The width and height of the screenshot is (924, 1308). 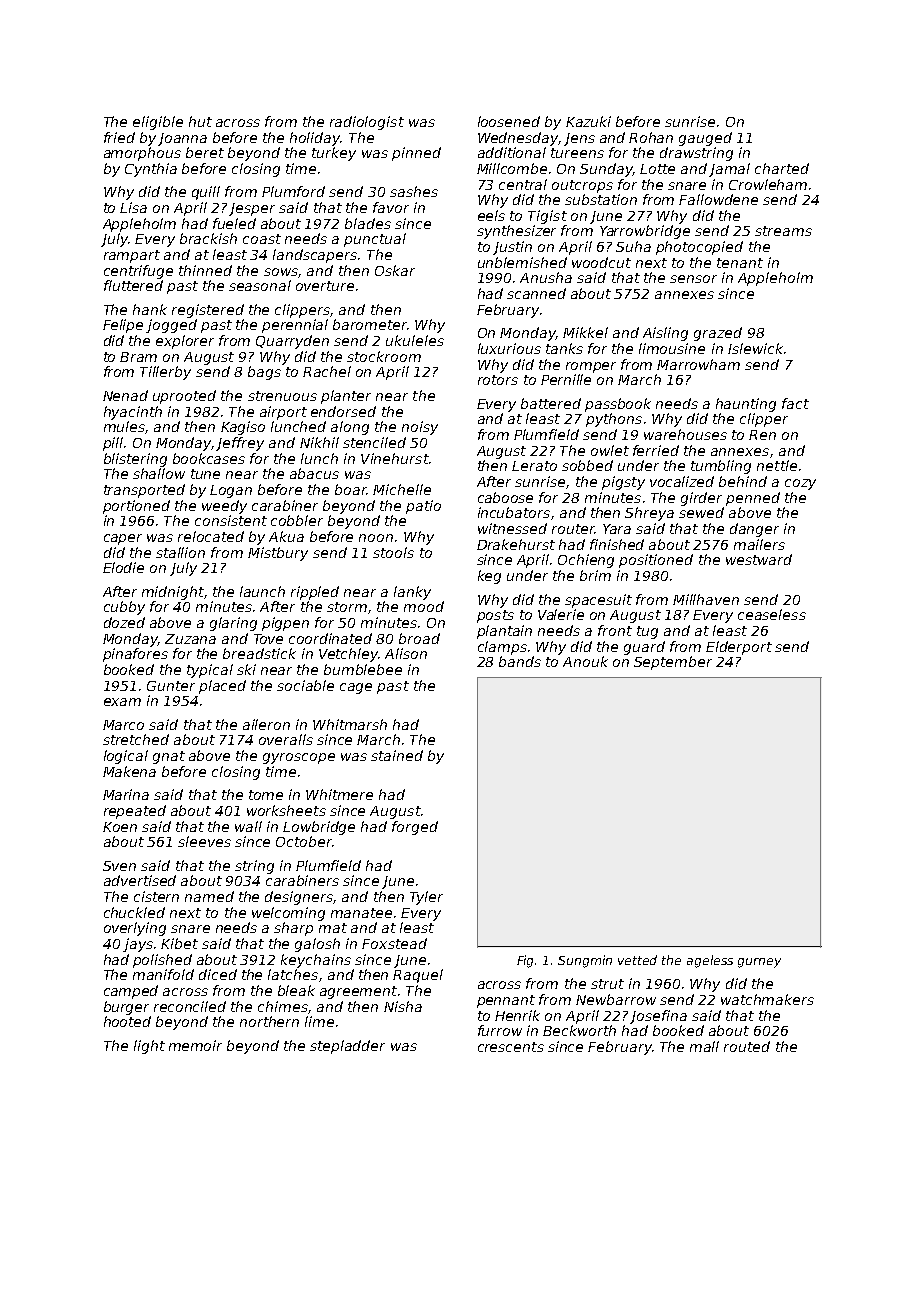 I want to click on bands, so click(x=520, y=661).
